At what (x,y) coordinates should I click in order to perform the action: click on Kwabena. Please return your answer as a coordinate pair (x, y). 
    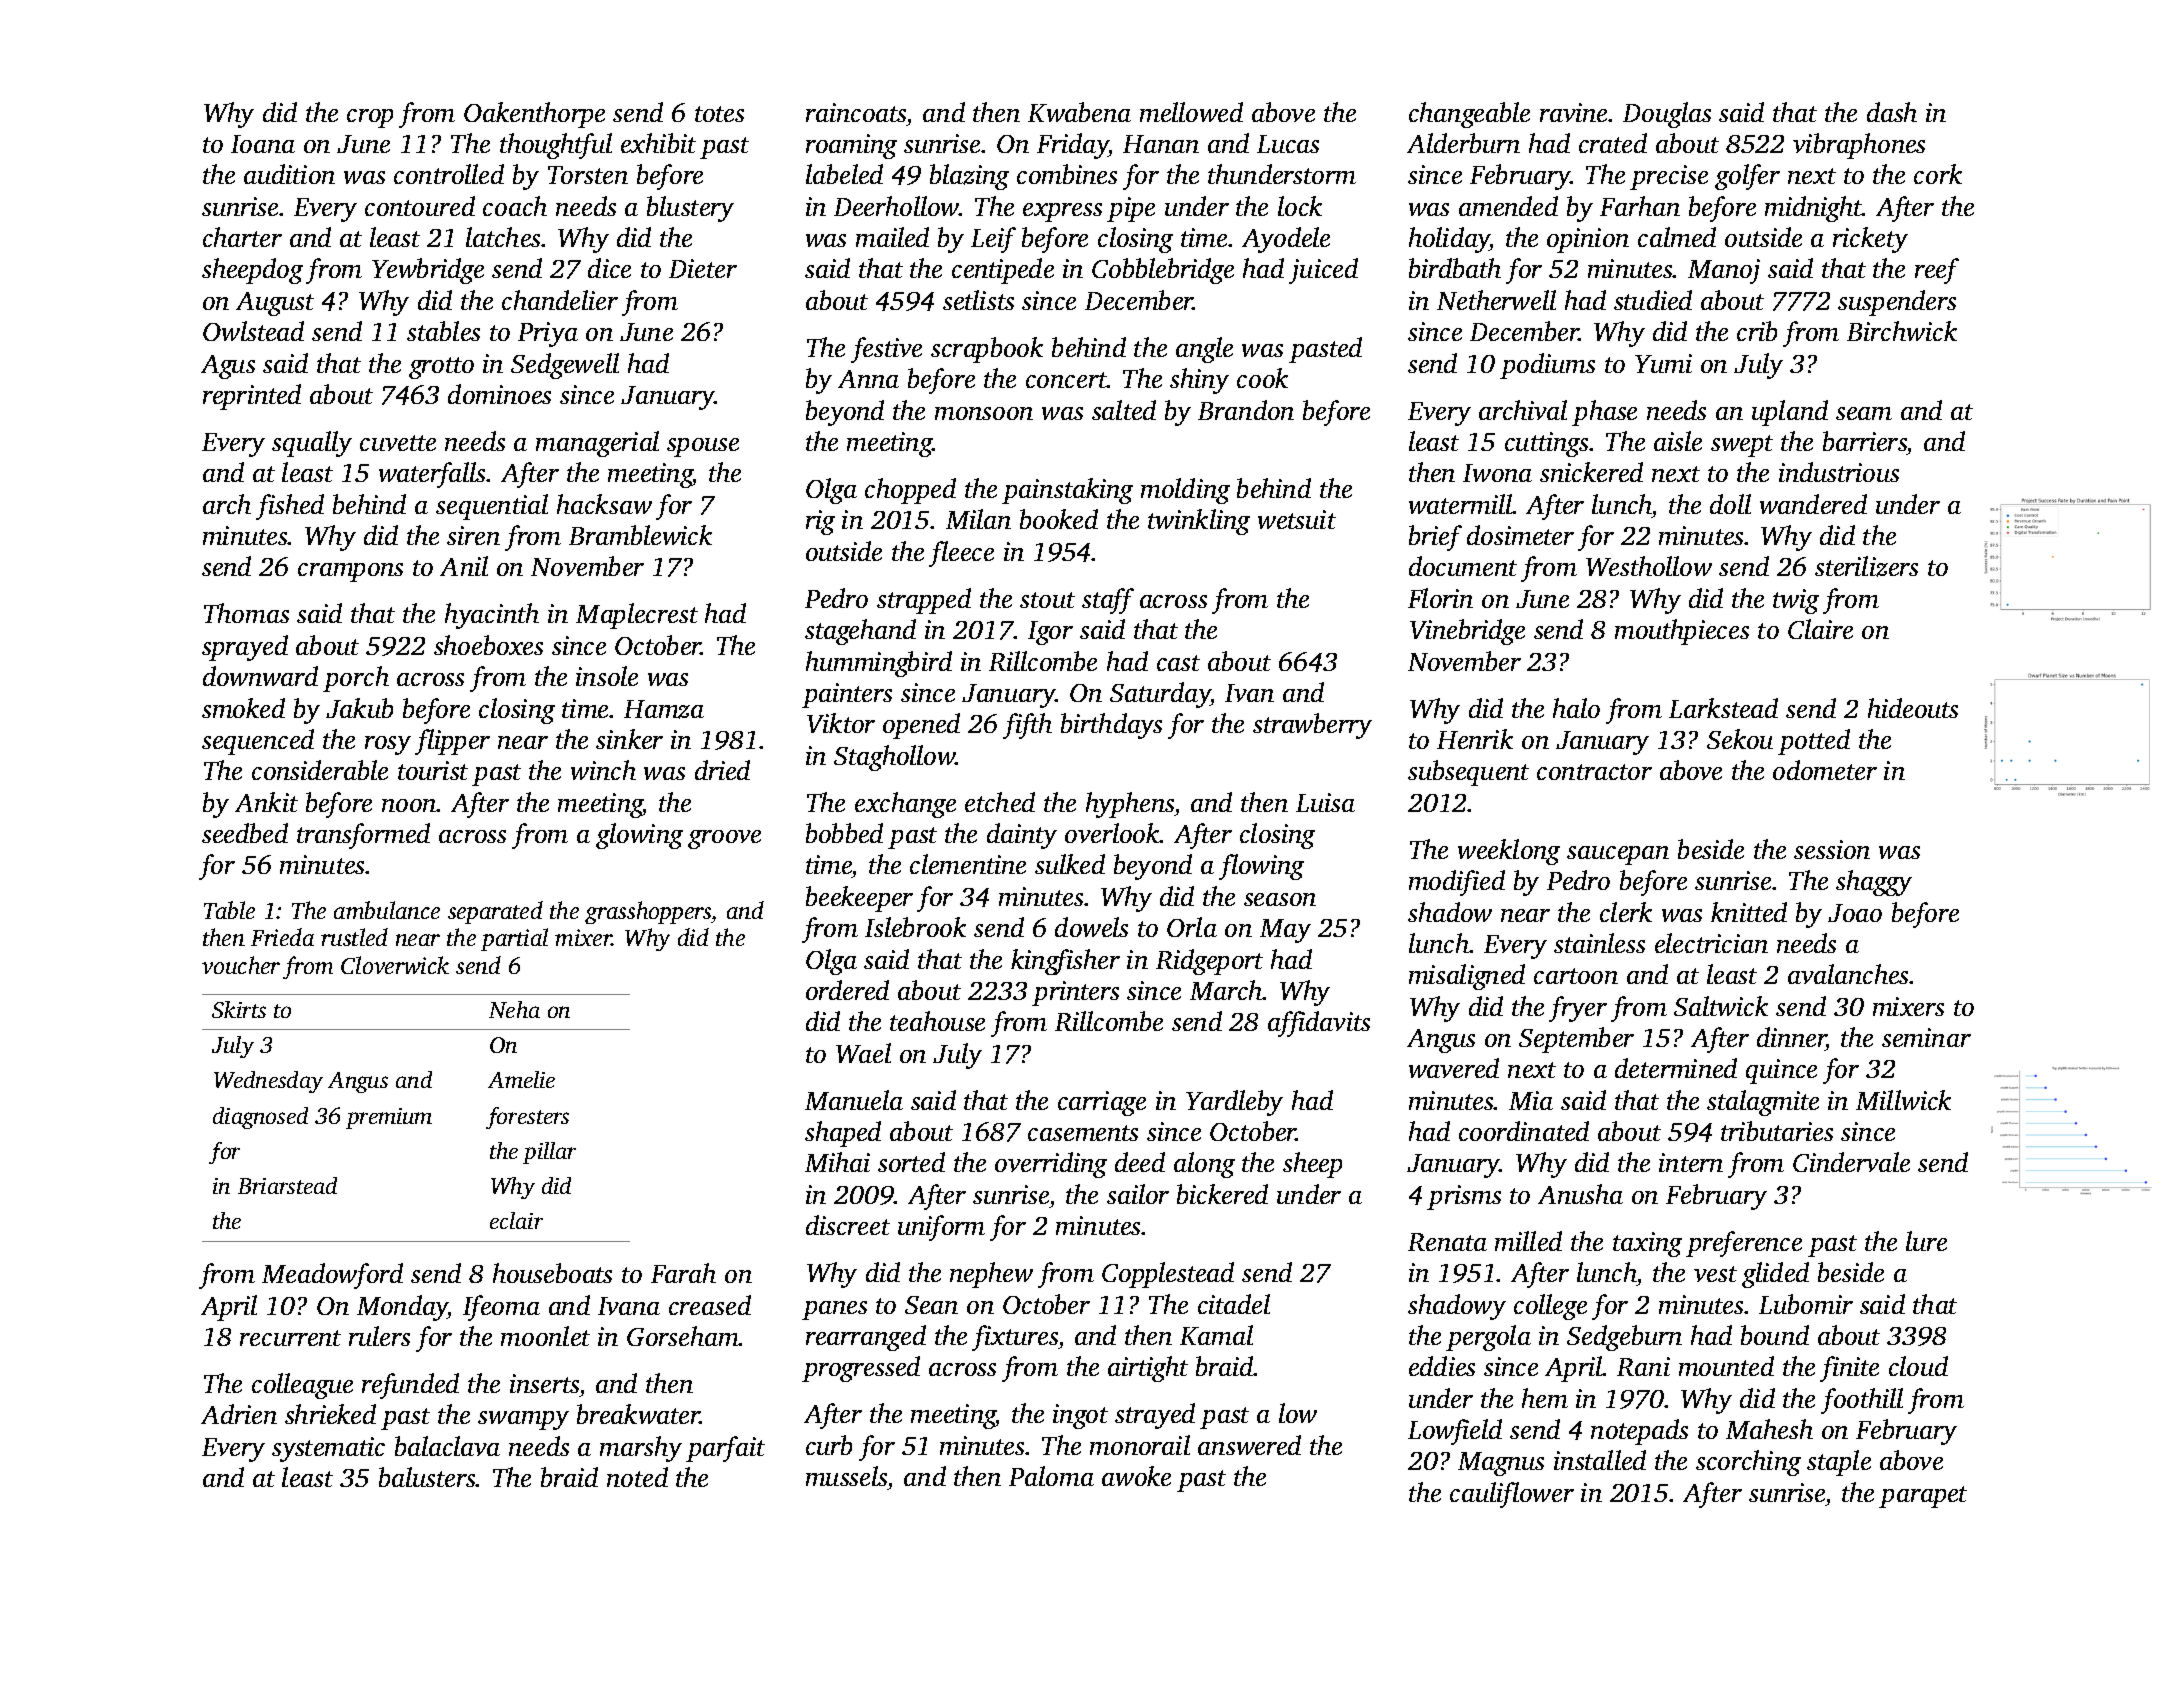
    Looking at the image, I should click on (1079, 112).
